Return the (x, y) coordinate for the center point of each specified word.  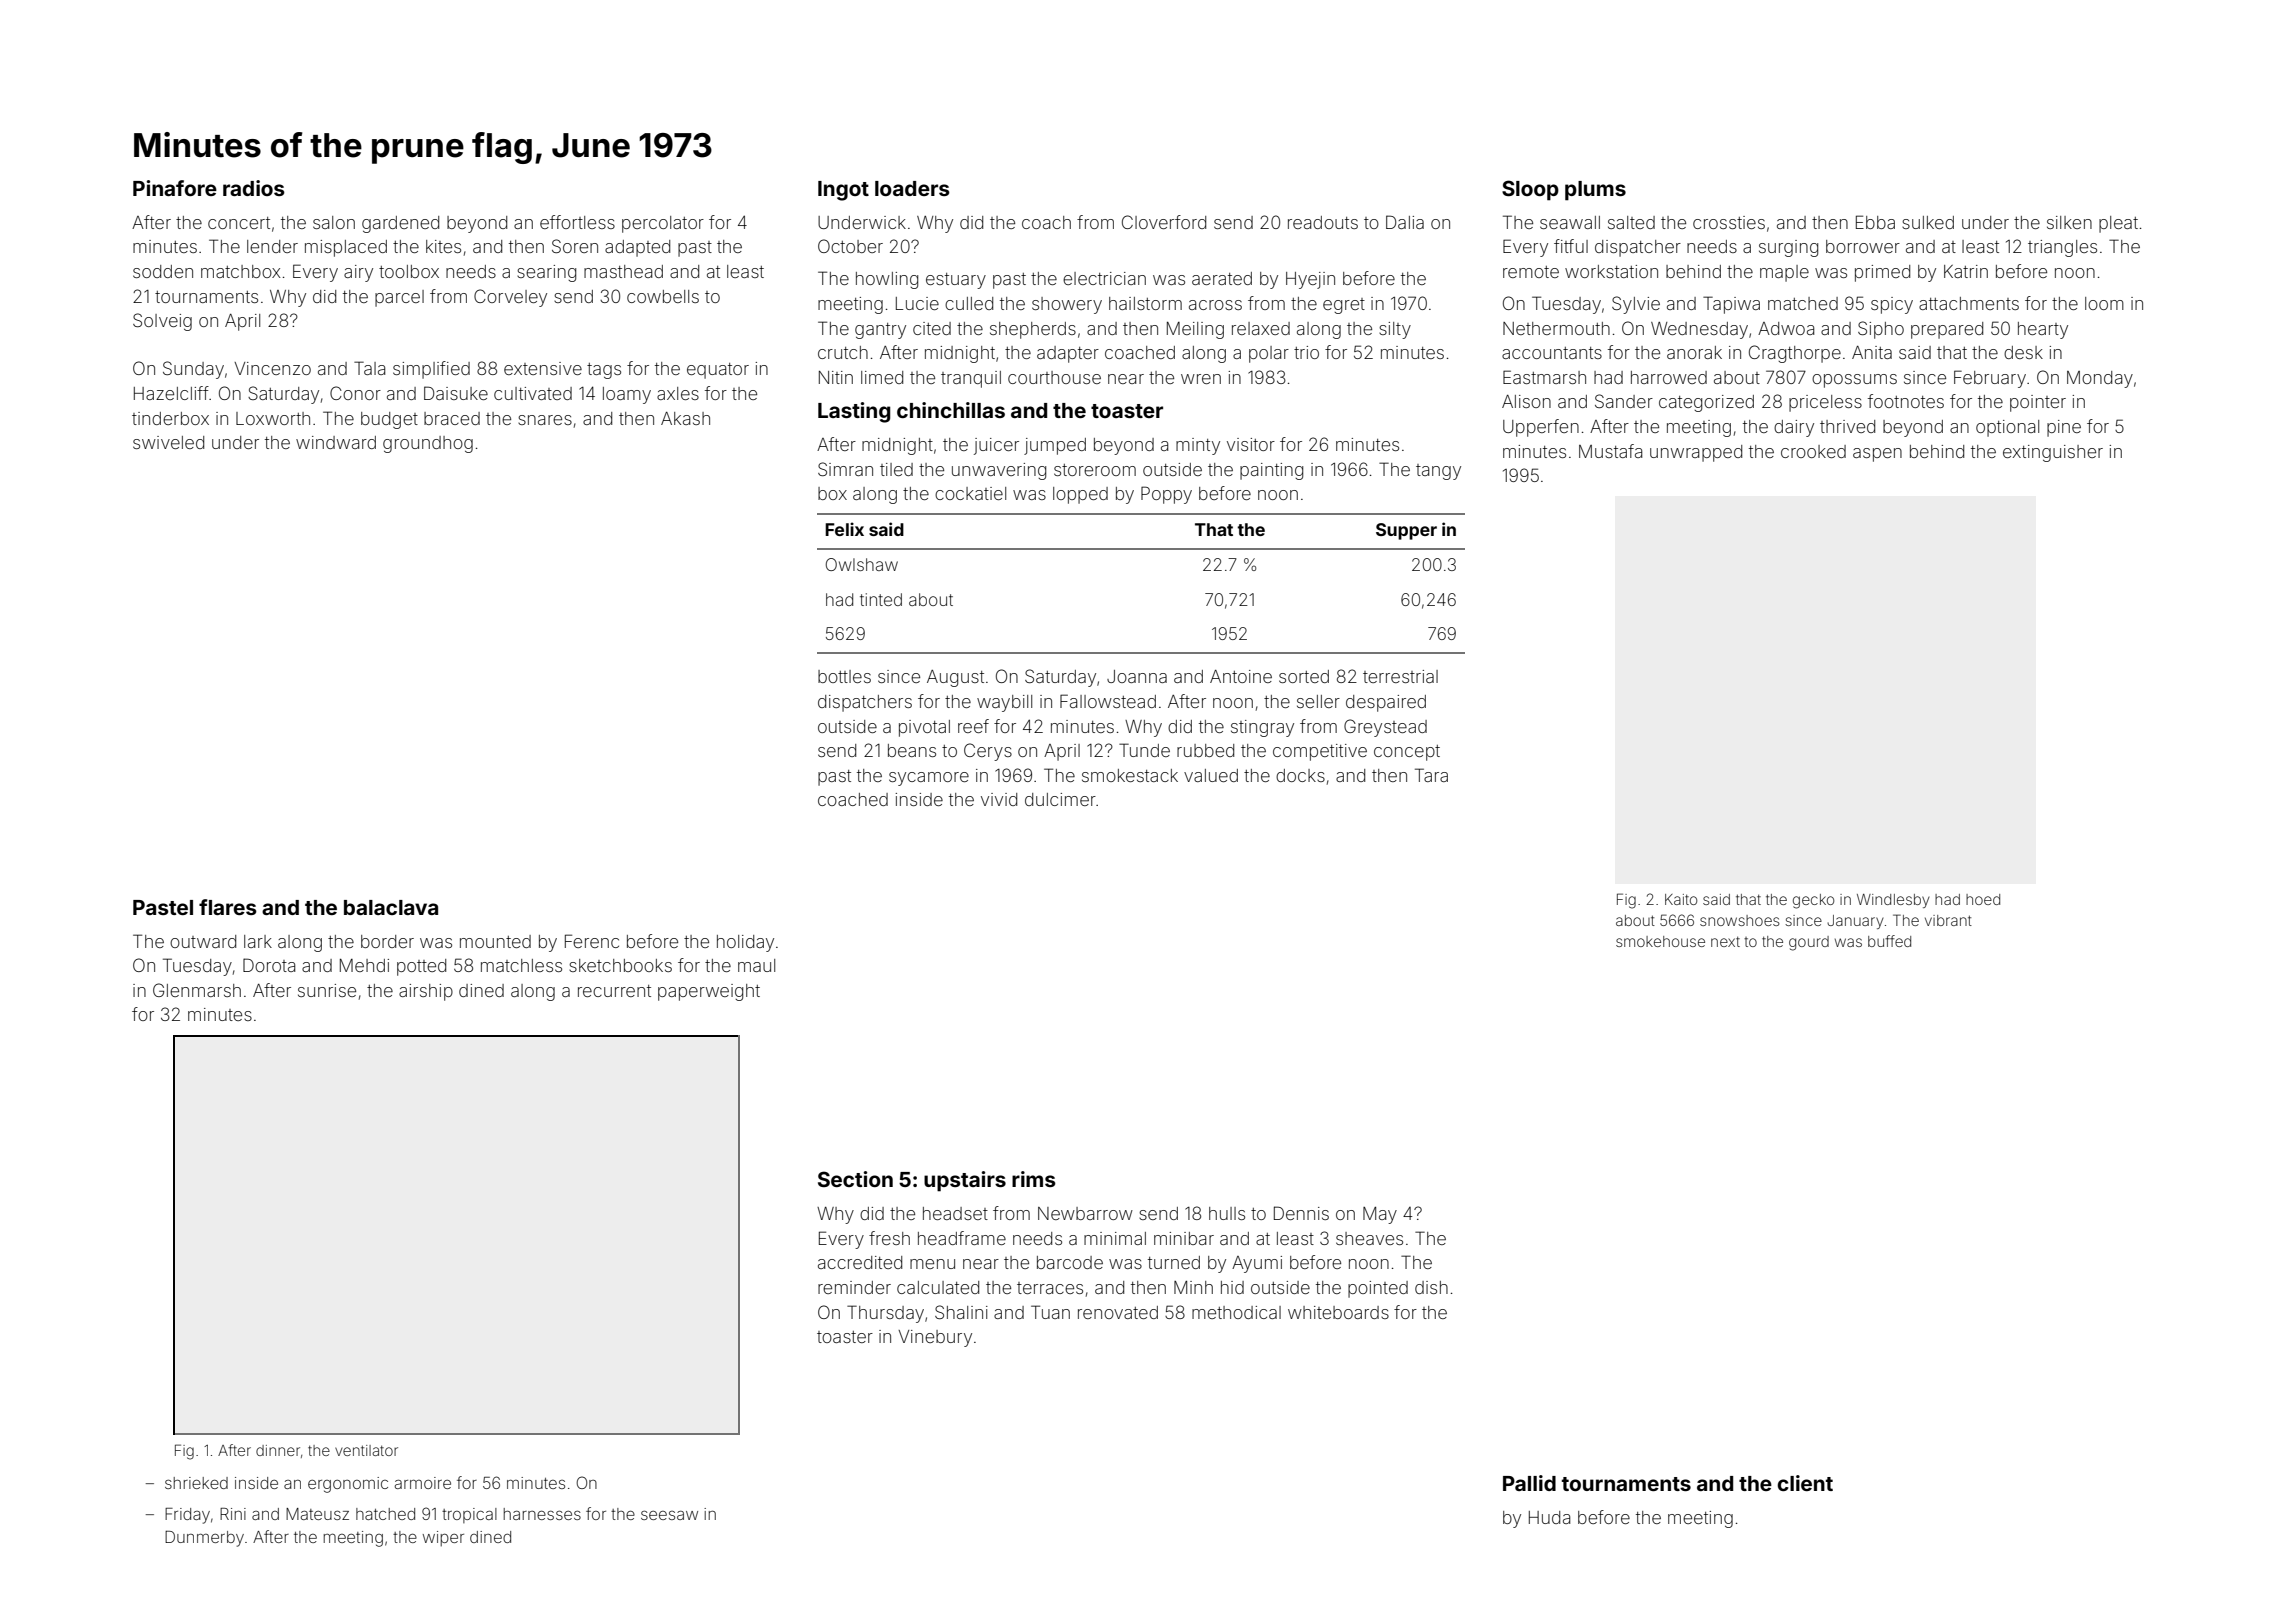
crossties (1729, 222)
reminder (854, 1287)
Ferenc (592, 941)
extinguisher (2053, 453)
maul (756, 965)
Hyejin (1310, 280)
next (1725, 941)
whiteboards (1338, 1312)
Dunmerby (204, 1538)
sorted (1304, 676)
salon (334, 222)
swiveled (168, 442)
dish (1431, 1287)
